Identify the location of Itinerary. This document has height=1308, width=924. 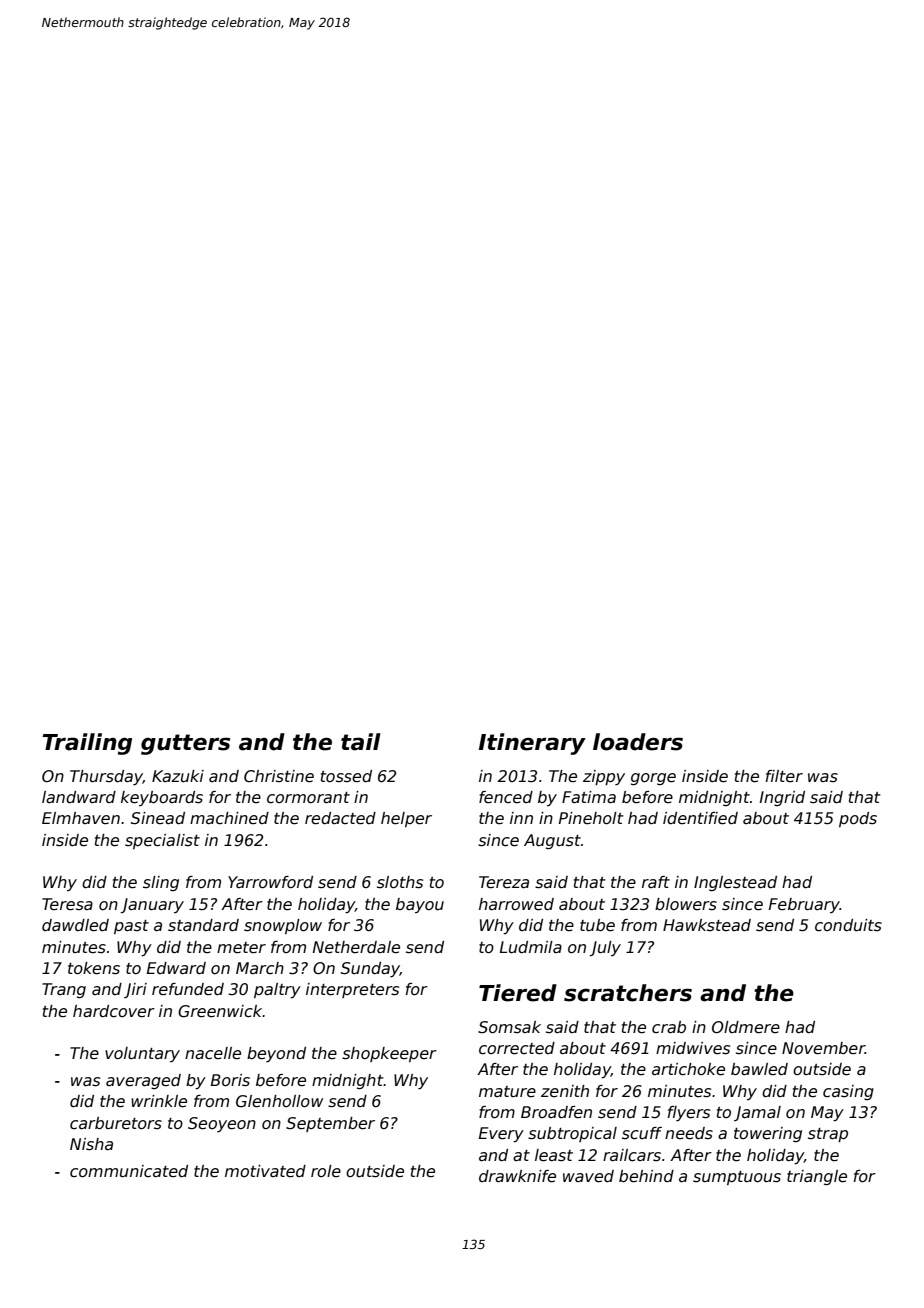
(532, 744).
